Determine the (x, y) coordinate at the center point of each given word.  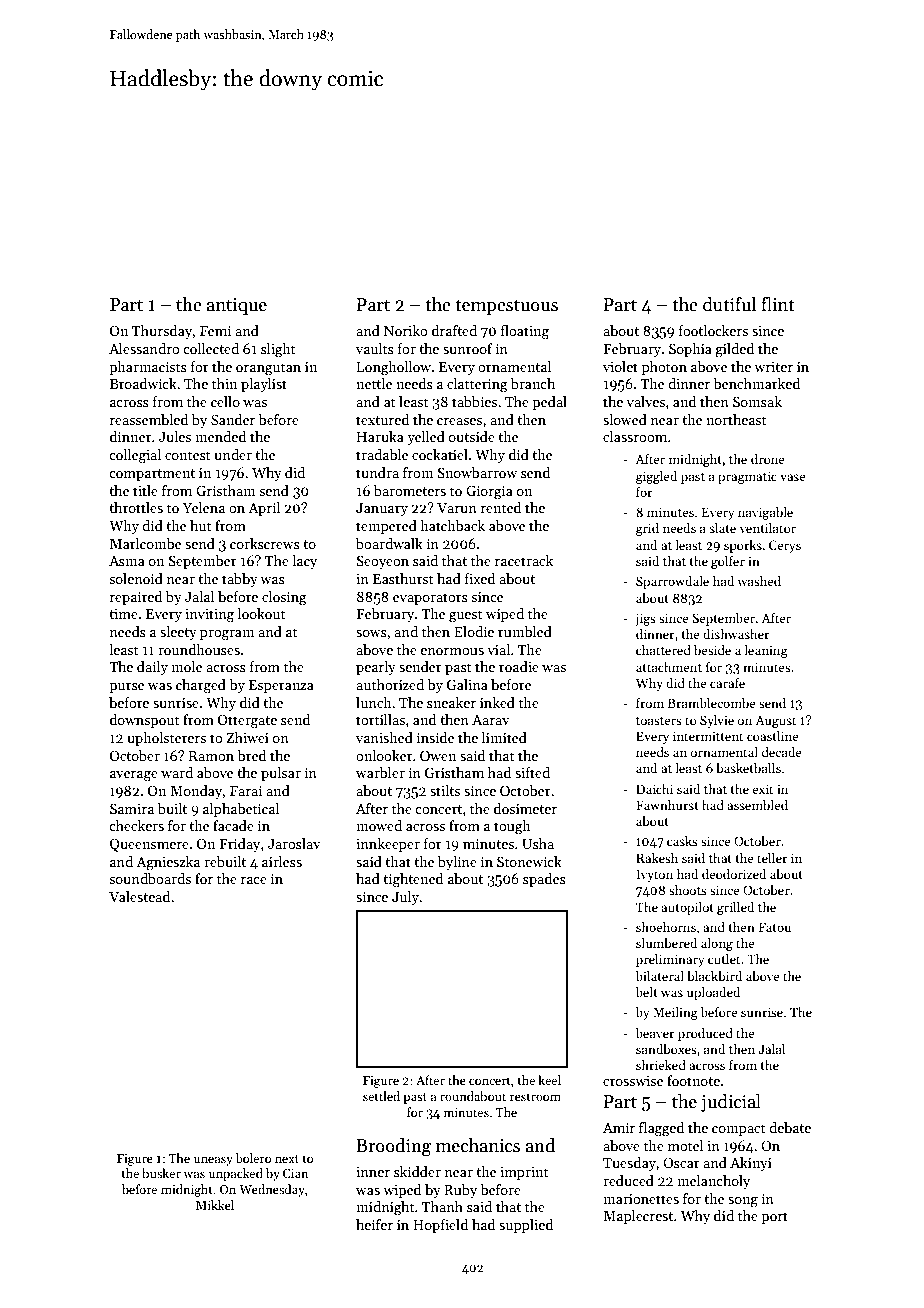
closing (284, 598)
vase (792, 477)
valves (645, 401)
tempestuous (506, 307)
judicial (731, 1103)
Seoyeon (382, 562)
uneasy (213, 1161)
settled (381, 1096)
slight (278, 350)
